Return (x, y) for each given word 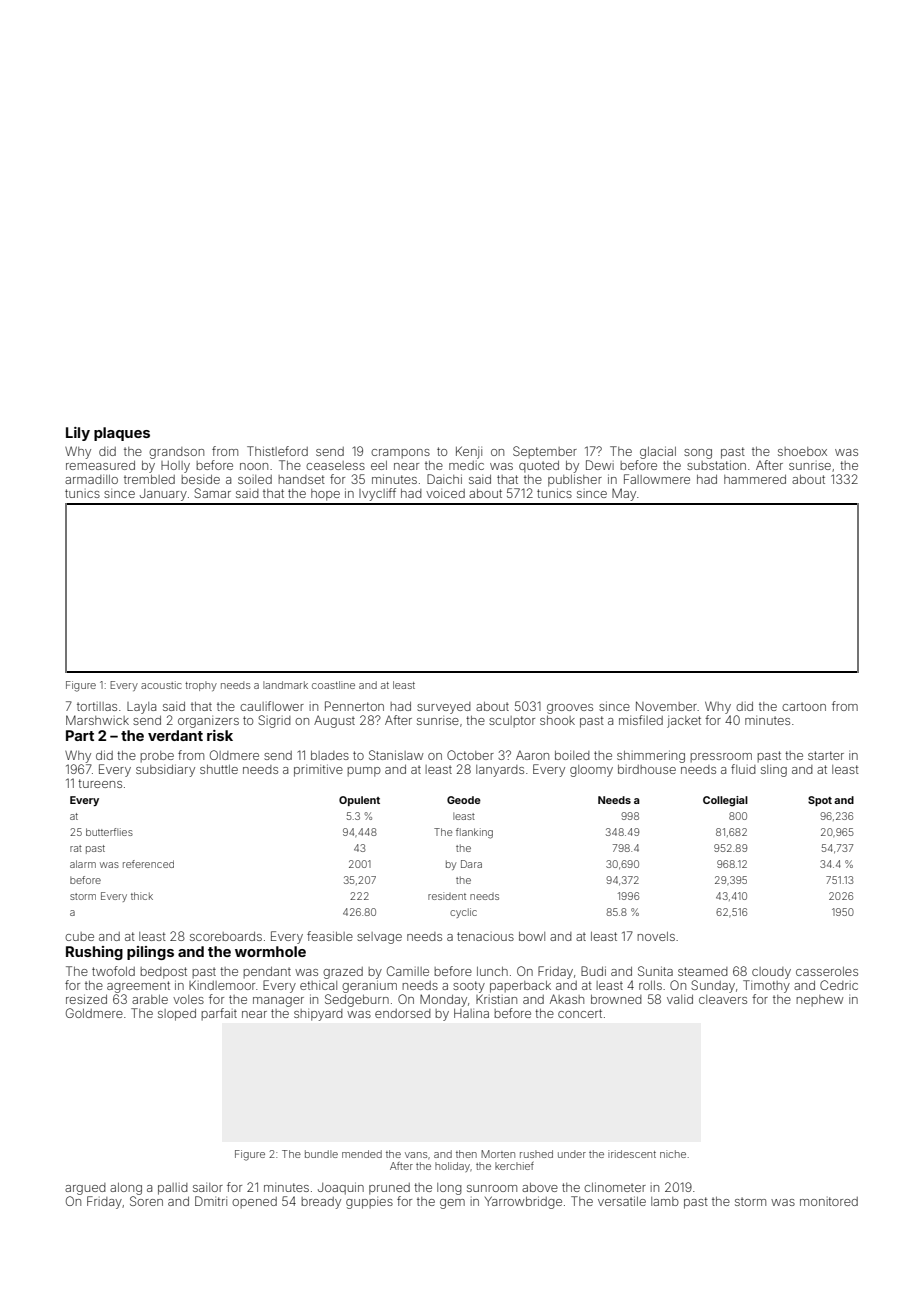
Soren (146, 1201)
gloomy (591, 771)
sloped (177, 1015)
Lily (78, 434)
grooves (570, 709)
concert (580, 1013)
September (545, 452)
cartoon (804, 706)
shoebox (802, 451)
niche (673, 1154)
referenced (148, 864)
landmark (285, 685)
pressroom (721, 758)
